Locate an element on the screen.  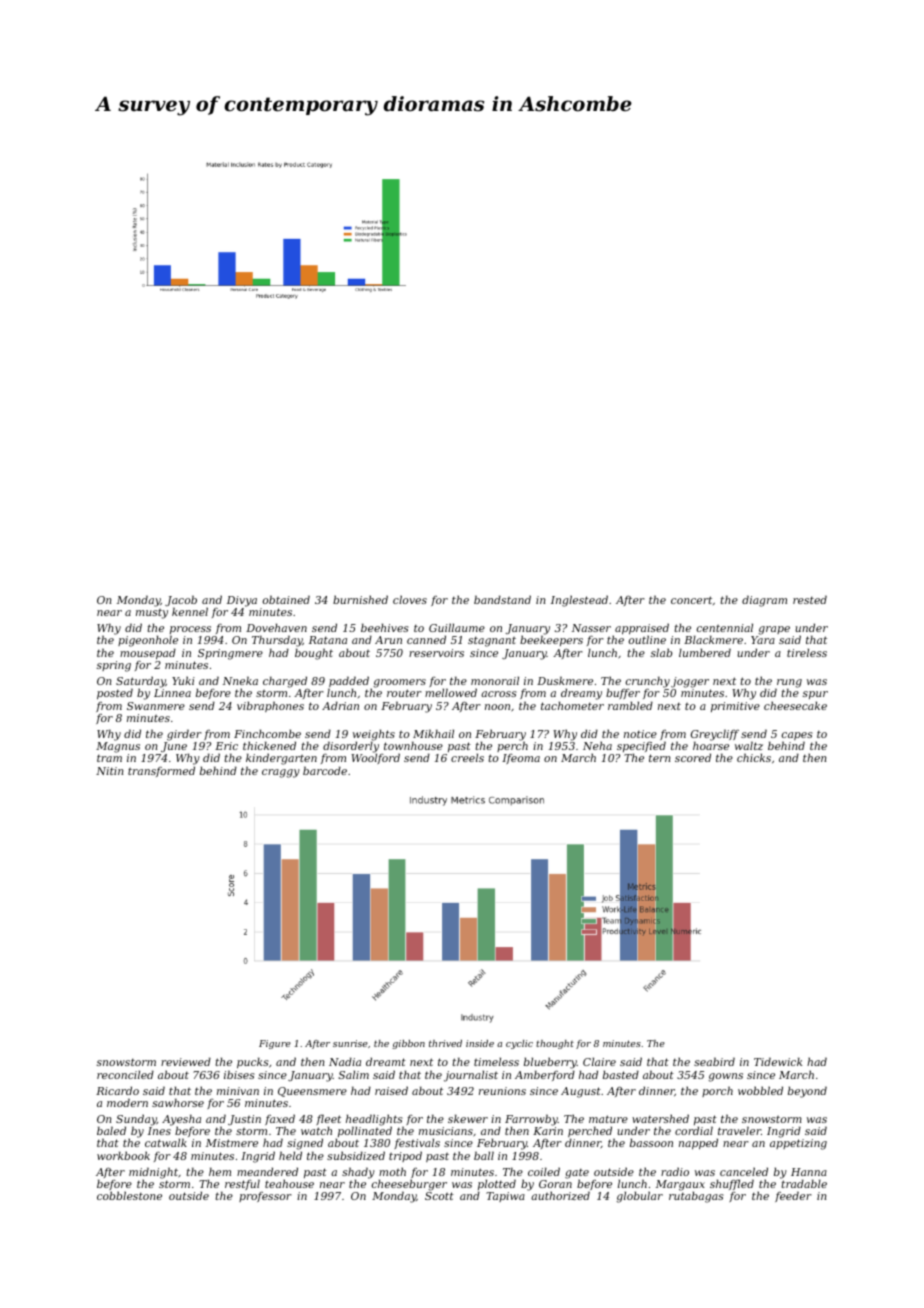
Figure is located at coordinates (275, 1044).
